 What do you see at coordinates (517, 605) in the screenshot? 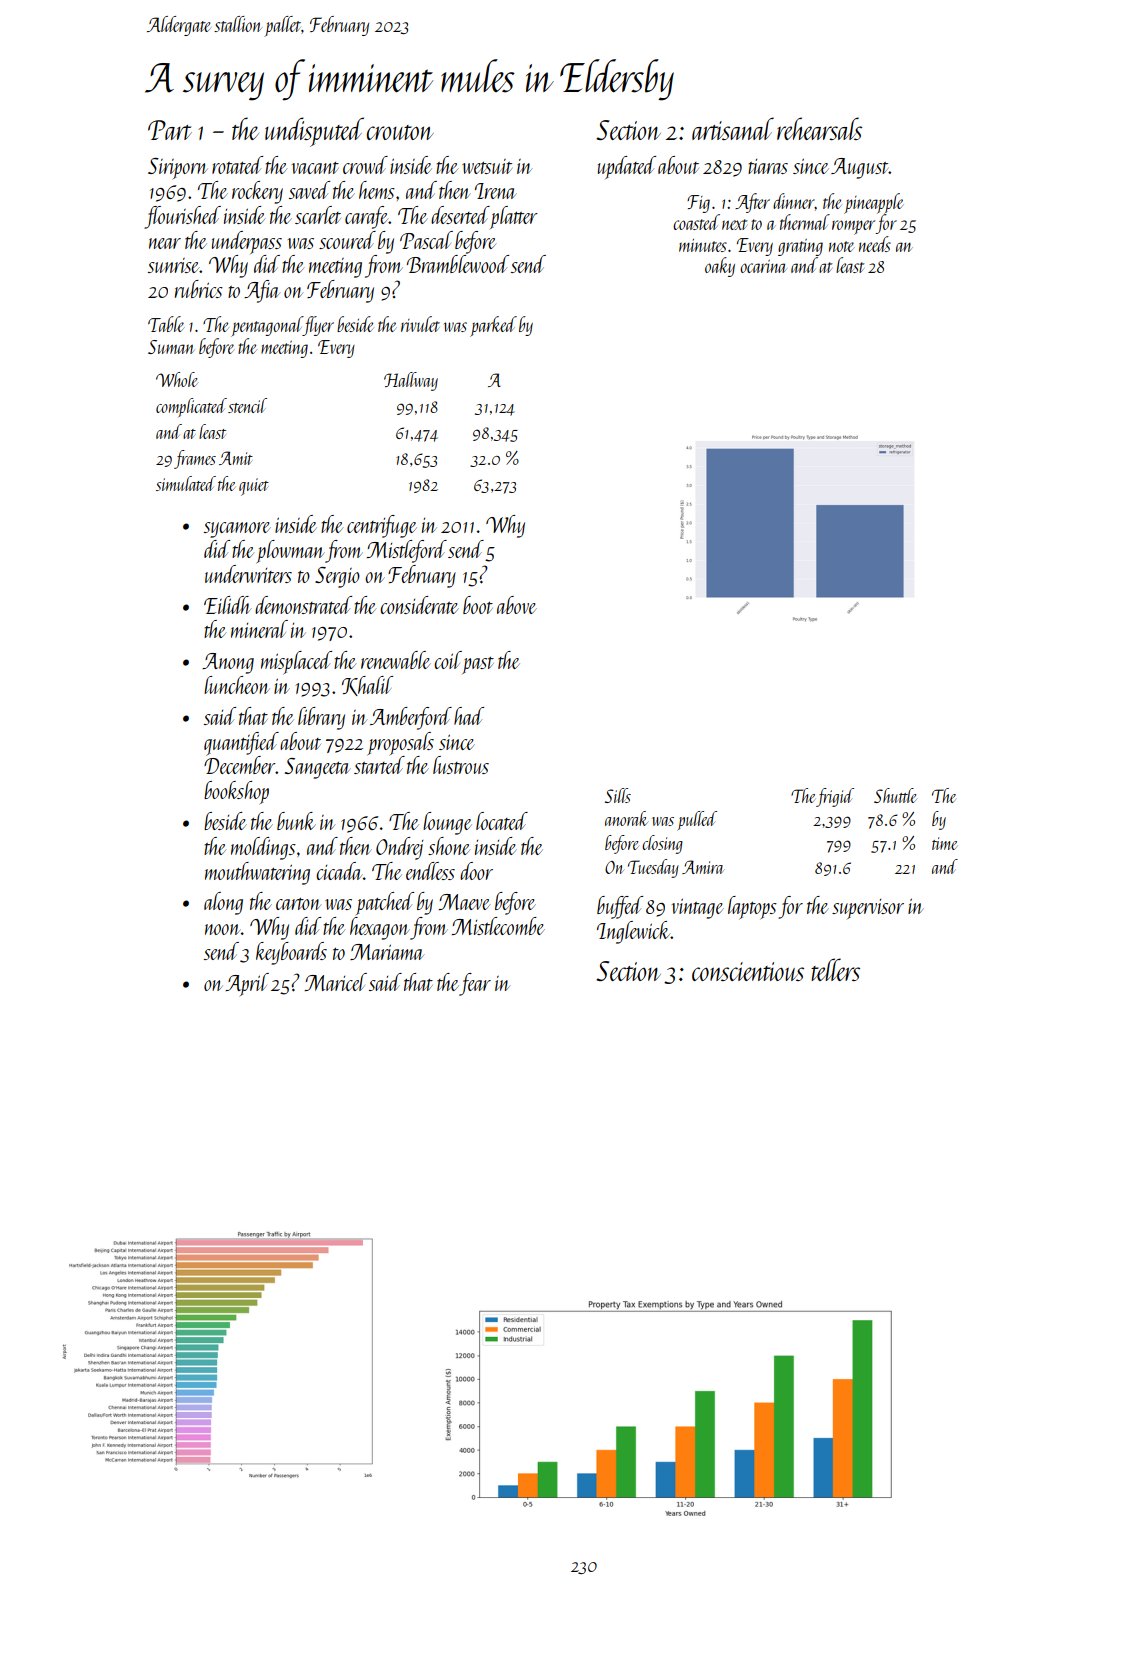
I see `above` at bounding box center [517, 605].
